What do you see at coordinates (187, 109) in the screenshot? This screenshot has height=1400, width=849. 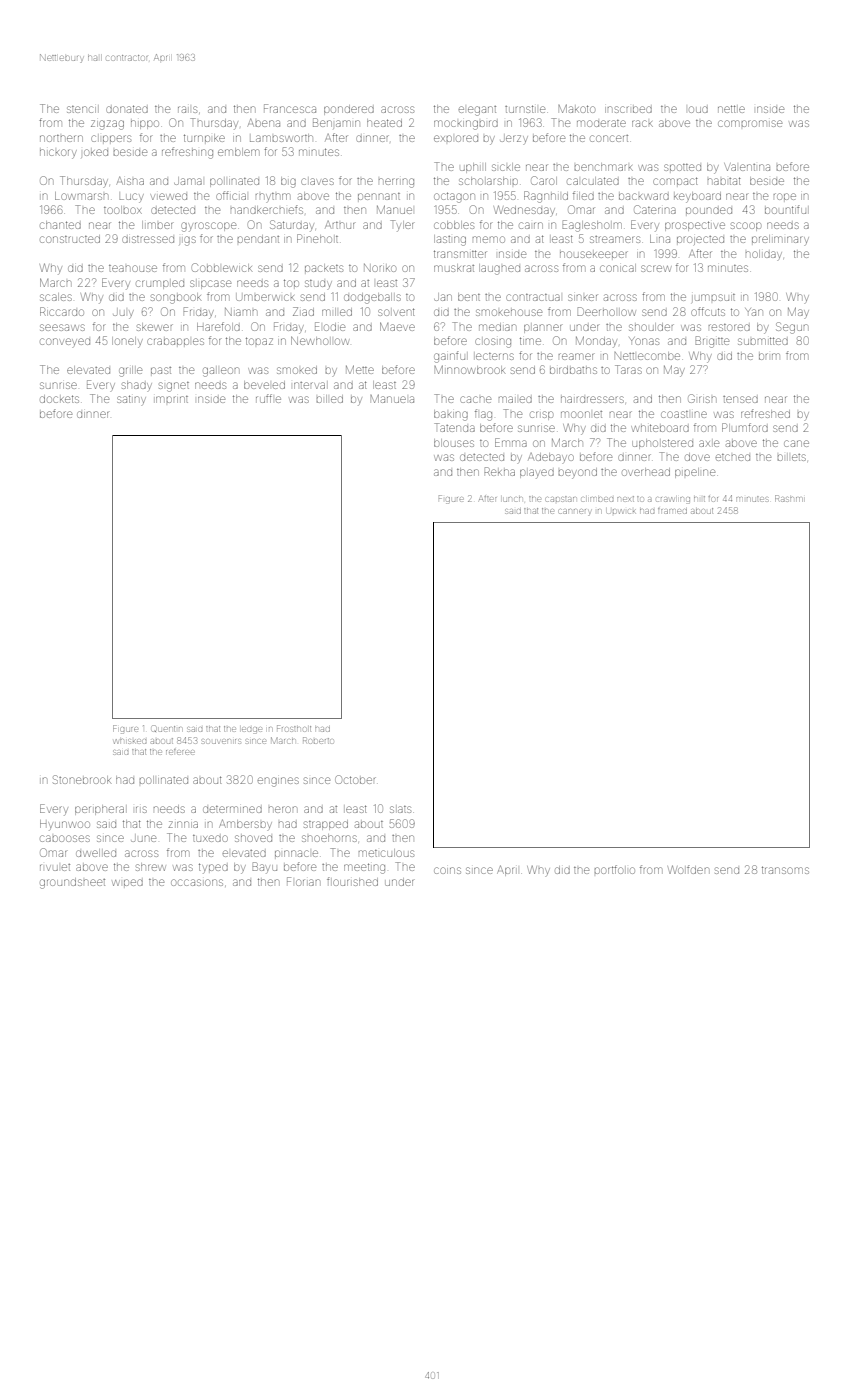 I see `rails` at bounding box center [187, 109].
